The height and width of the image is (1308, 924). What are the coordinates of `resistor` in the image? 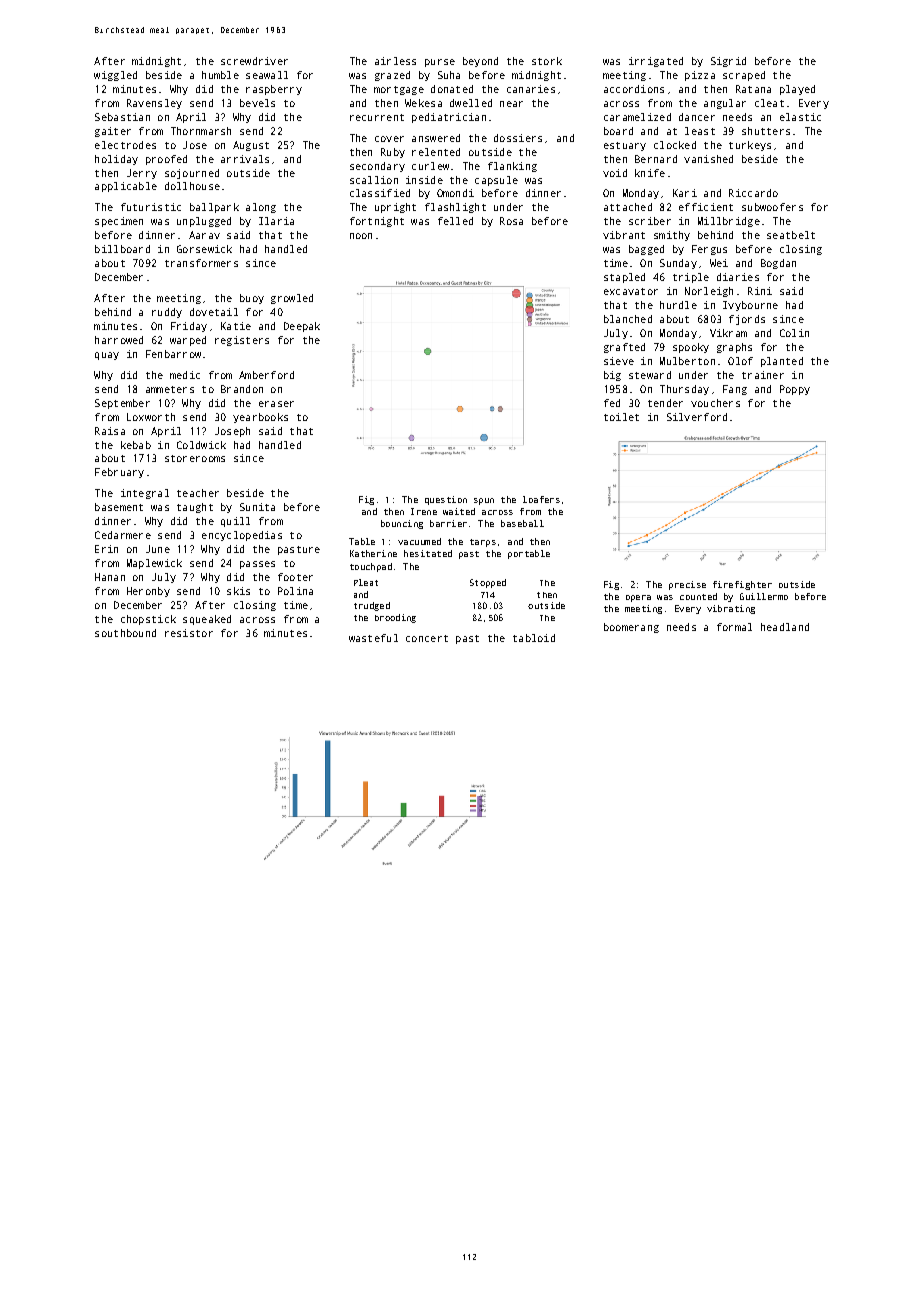 It's located at (189, 633).
